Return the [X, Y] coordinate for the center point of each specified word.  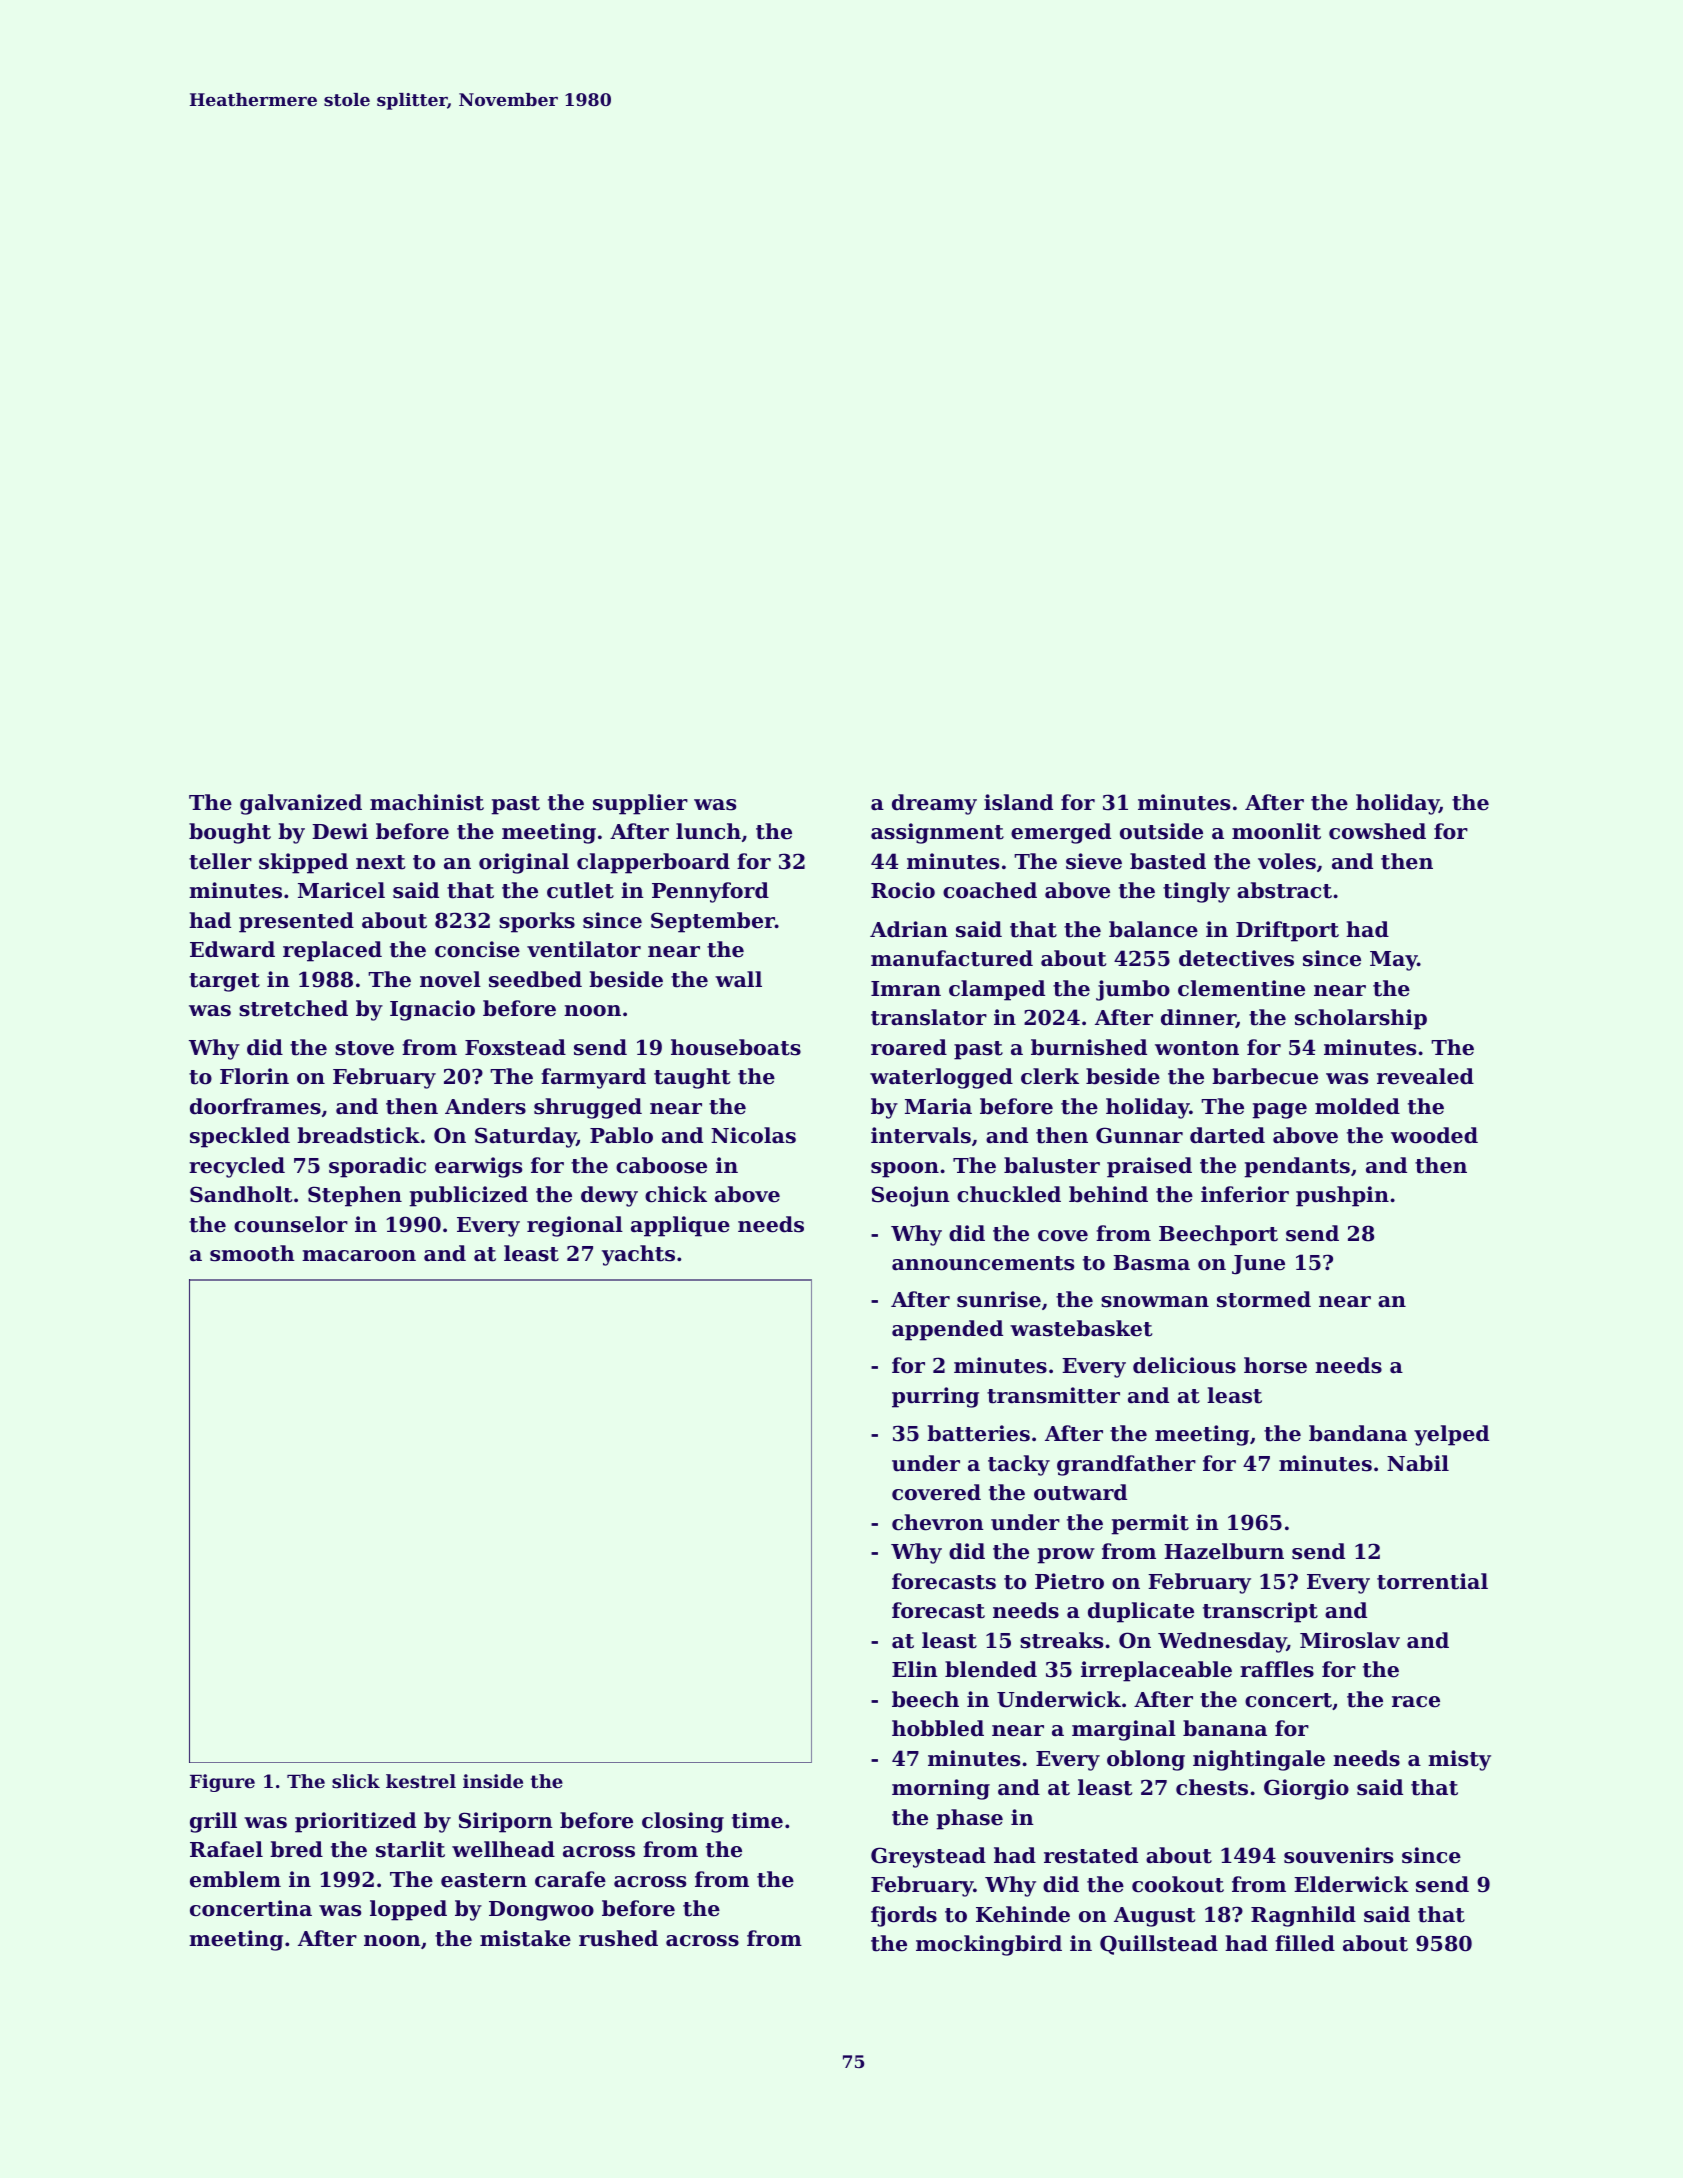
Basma [1151, 1263]
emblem [235, 1879]
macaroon [359, 1256]
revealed [1425, 1076]
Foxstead [515, 1047]
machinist [427, 802]
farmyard [593, 1078]
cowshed [1377, 831]
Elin [915, 1669]
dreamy [934, 804]
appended [947, 1330]
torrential [1432, 1581]
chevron [938, 1522]
